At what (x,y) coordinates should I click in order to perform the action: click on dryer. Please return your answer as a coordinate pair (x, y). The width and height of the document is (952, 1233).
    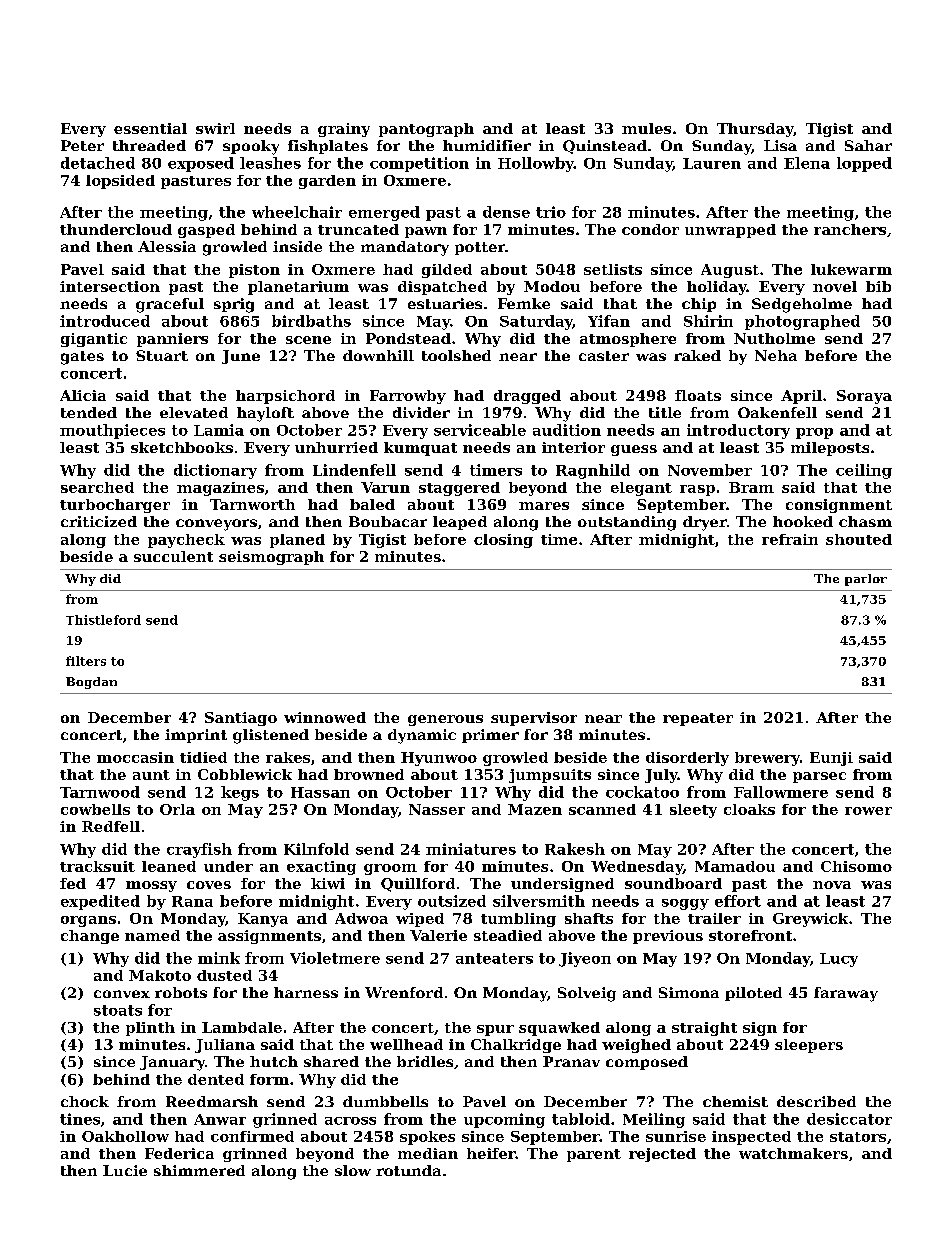
    Looking at the image, I should click on (705, 523).
